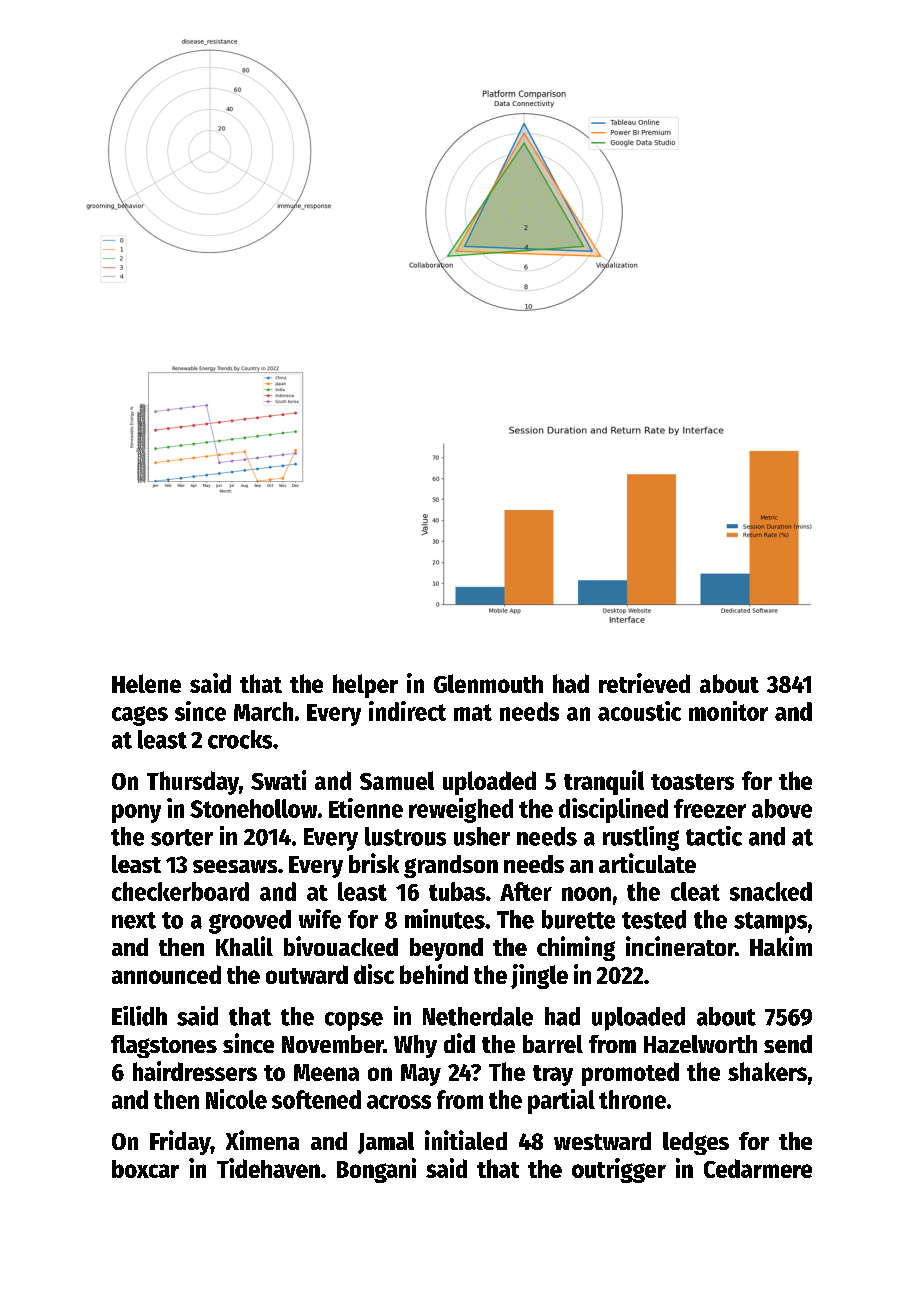  What do you see at coordinates (140, 716) in the page?
I see `cages` at bounding box center [140, 716].
